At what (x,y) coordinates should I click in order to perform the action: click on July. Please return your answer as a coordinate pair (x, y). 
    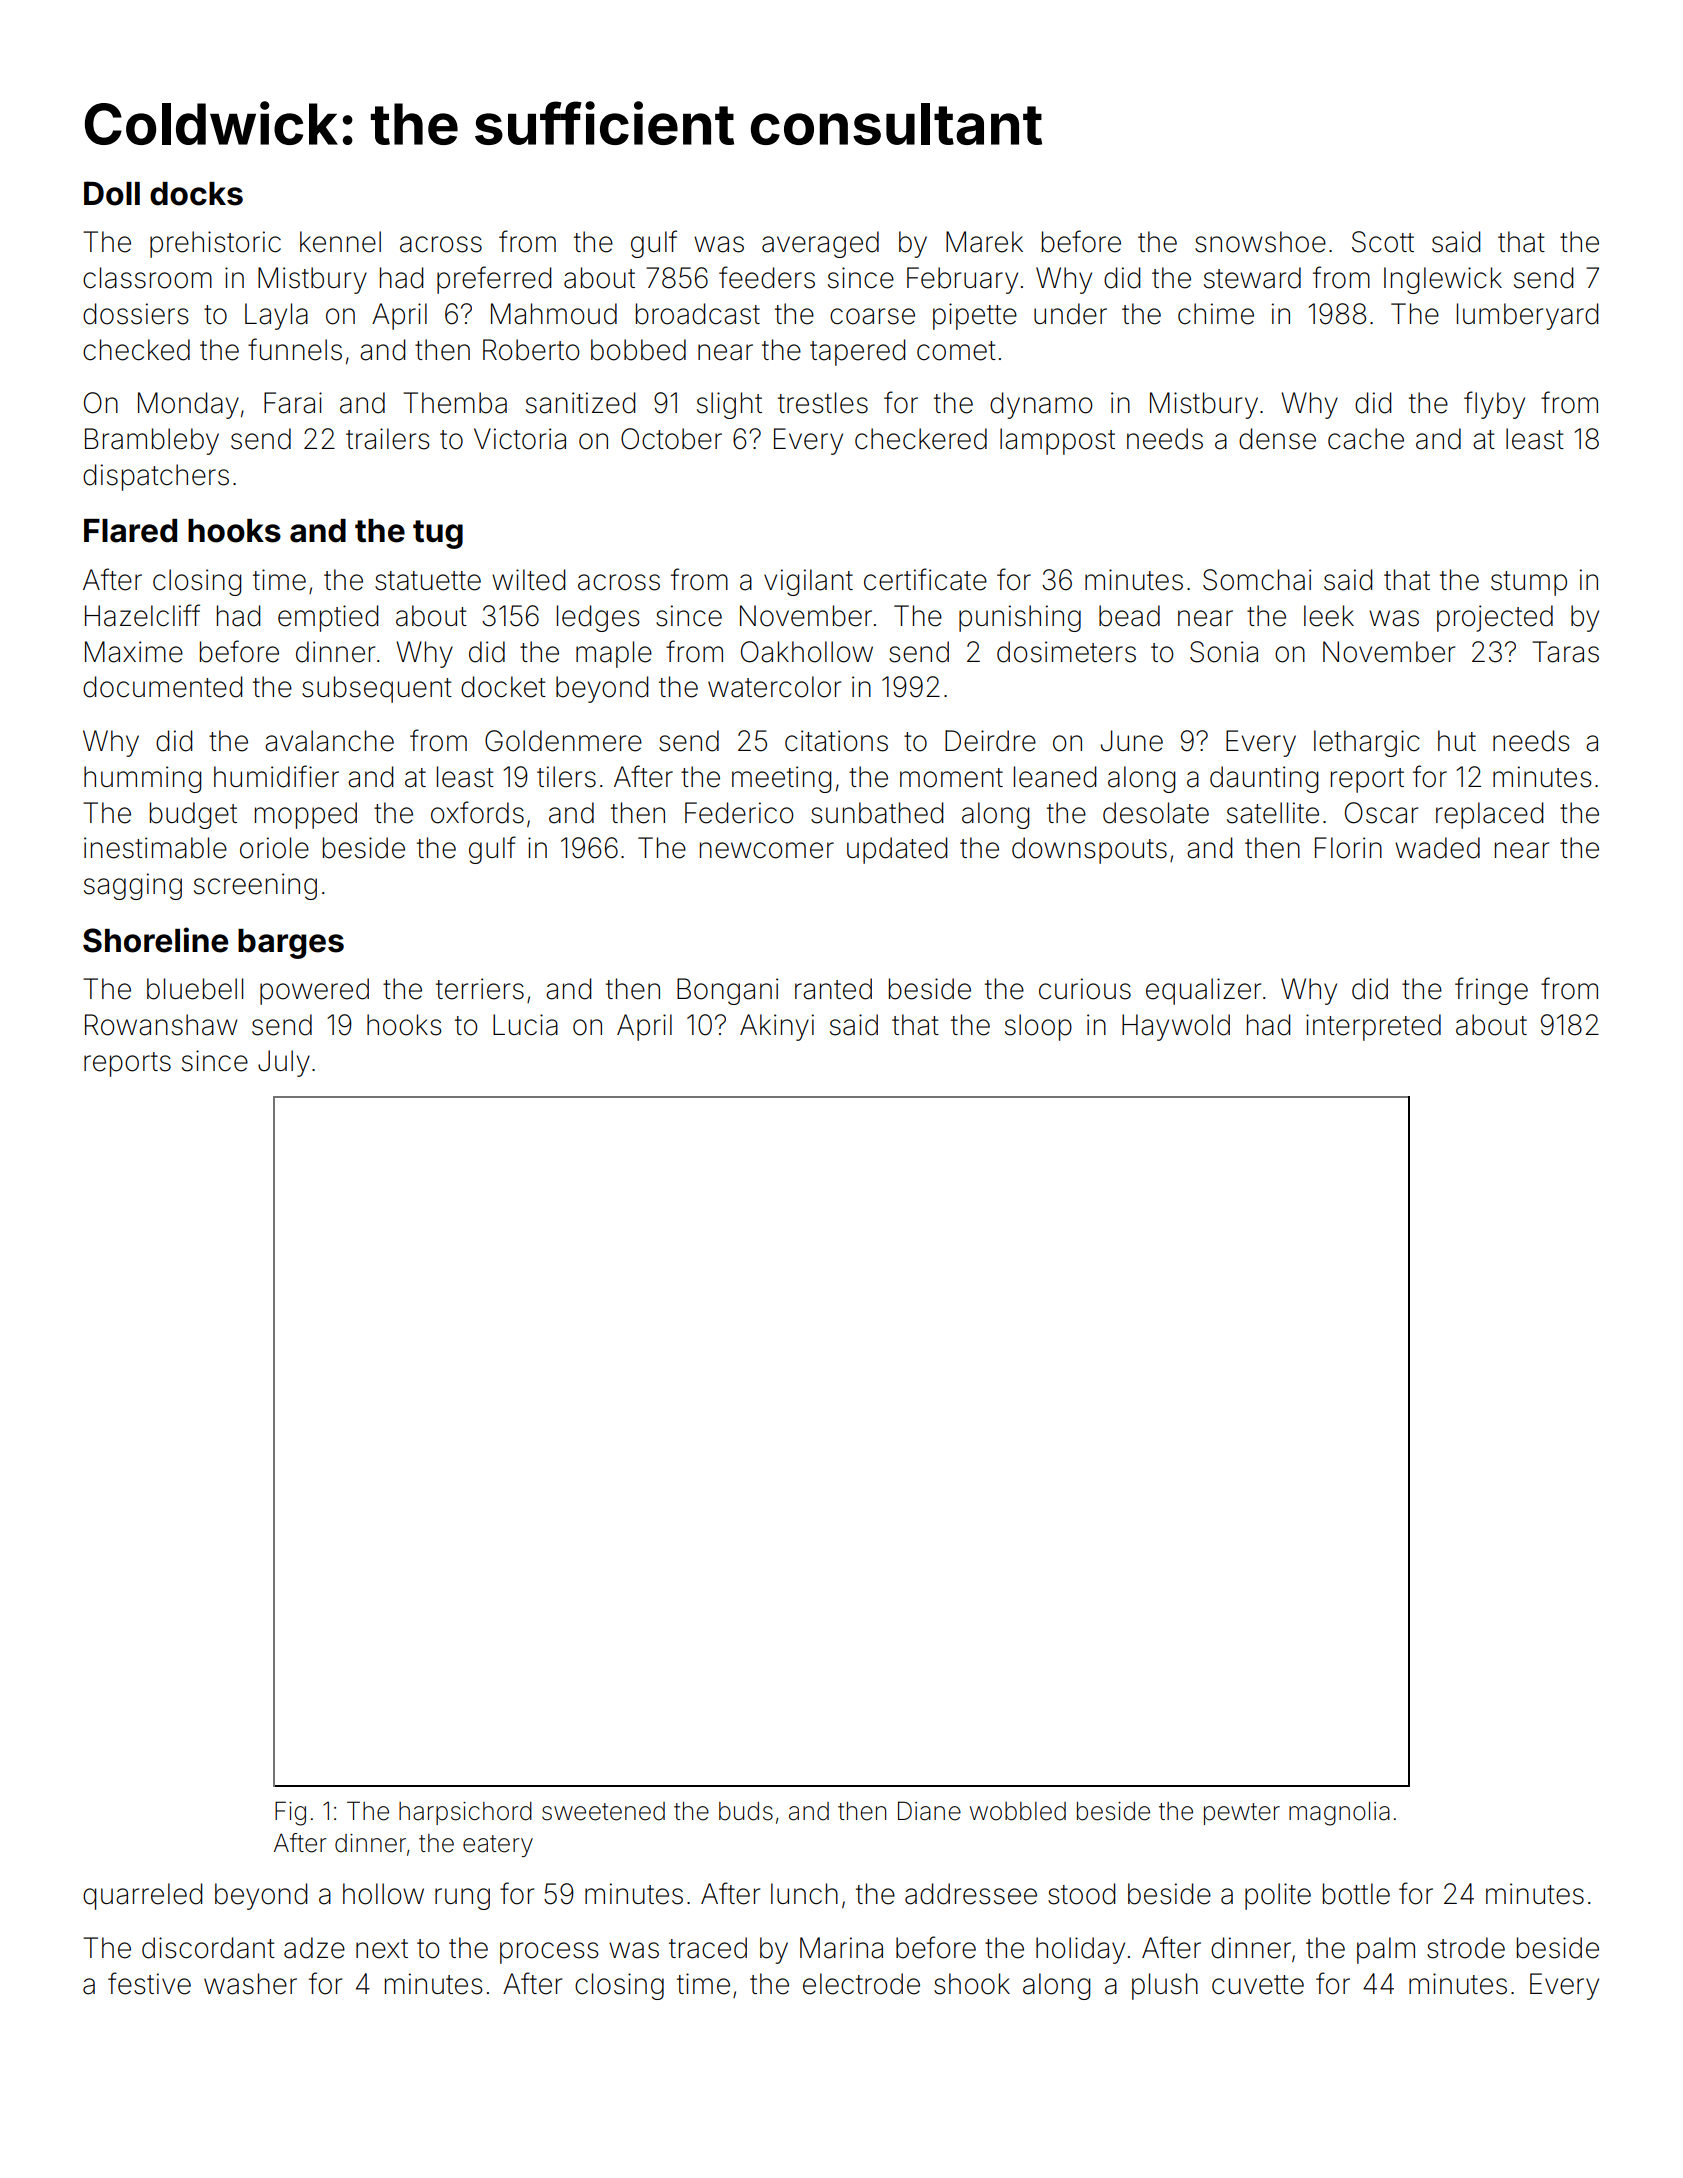
    Looking at the image, I should click on (284, 1063).
